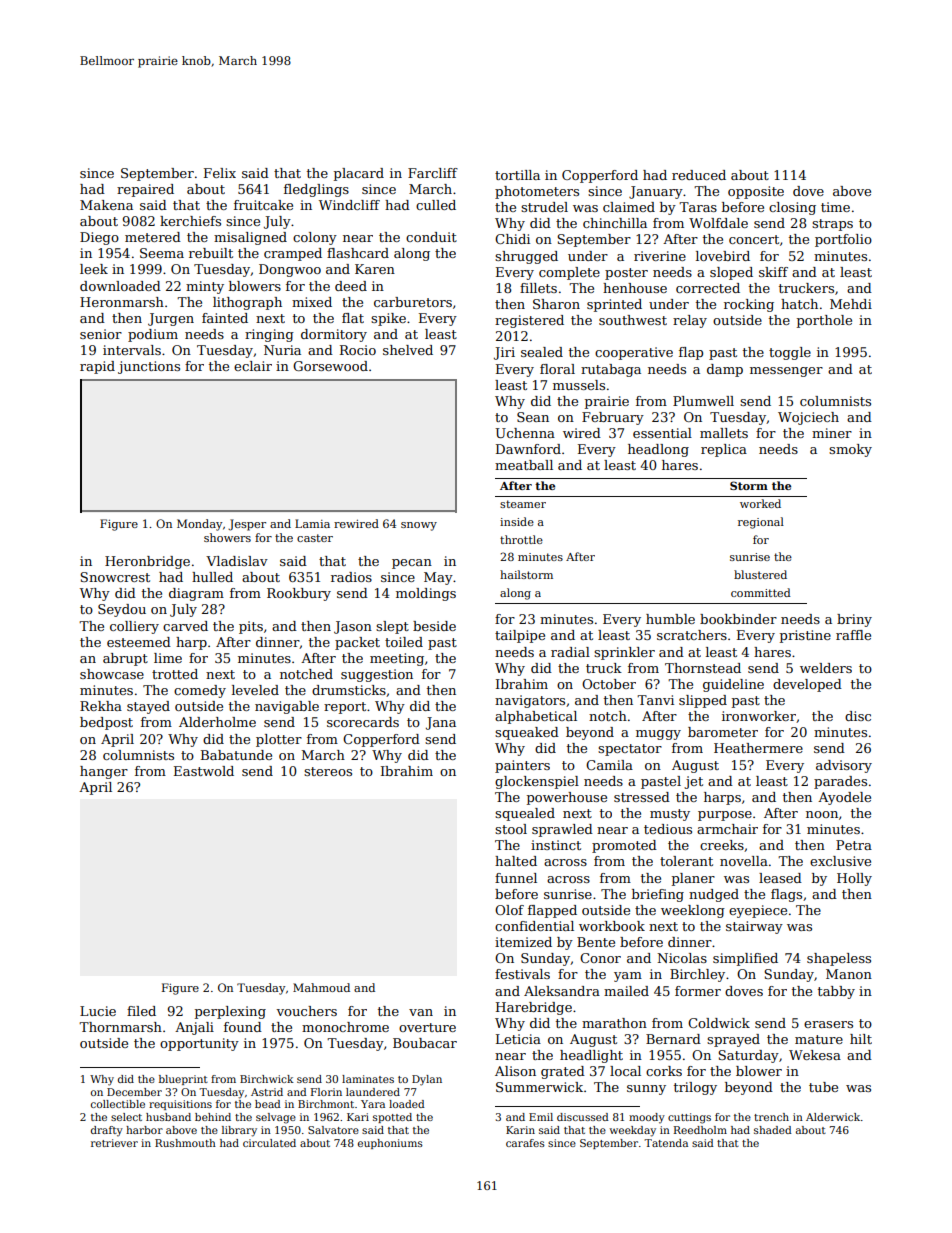  What do you see at coordinates (107, 1131) in the screenshot?
I see `drafty` at bounding box center [107, 1131].
